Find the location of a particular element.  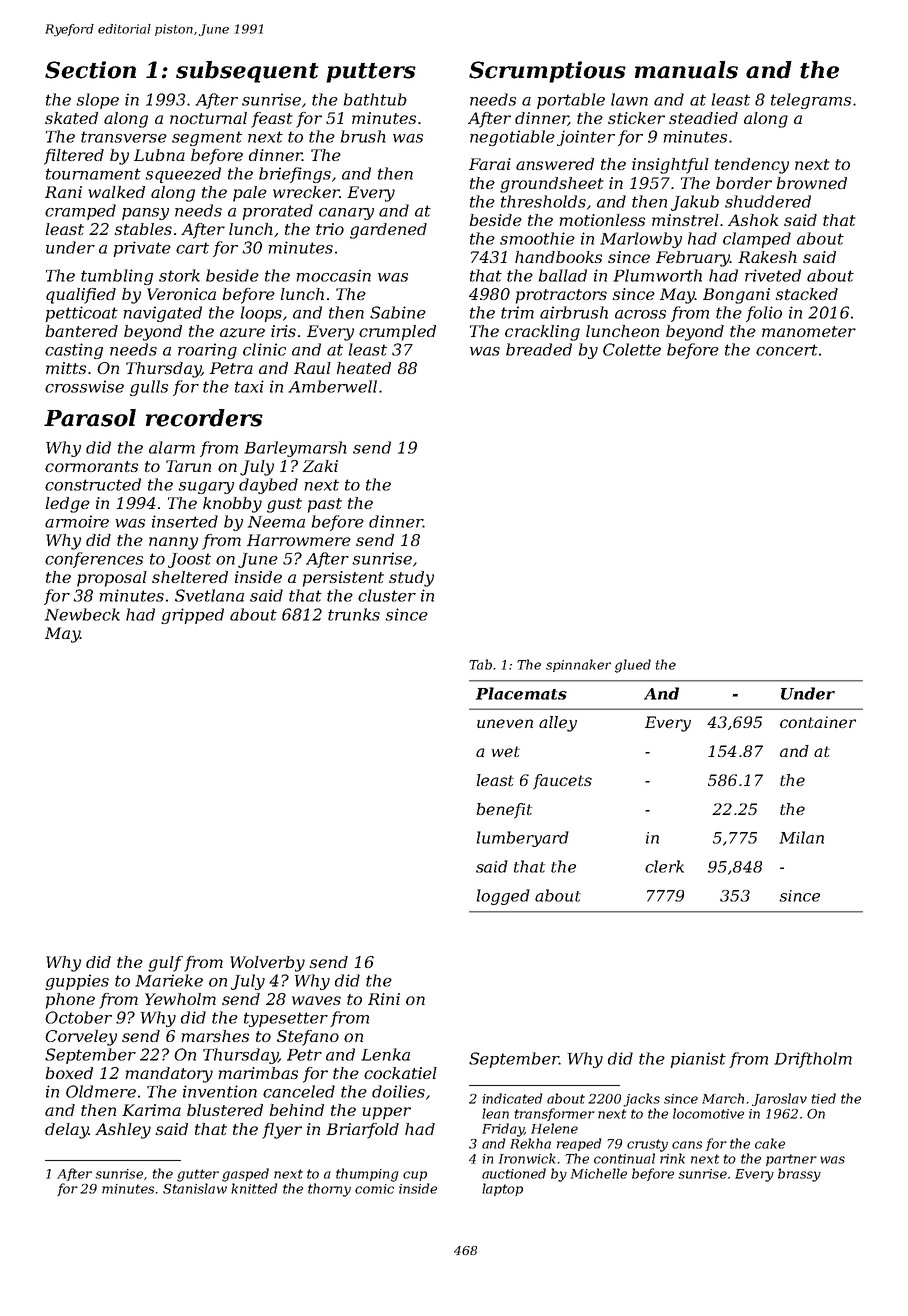

boxed is located at coordinates (69, 1073).
